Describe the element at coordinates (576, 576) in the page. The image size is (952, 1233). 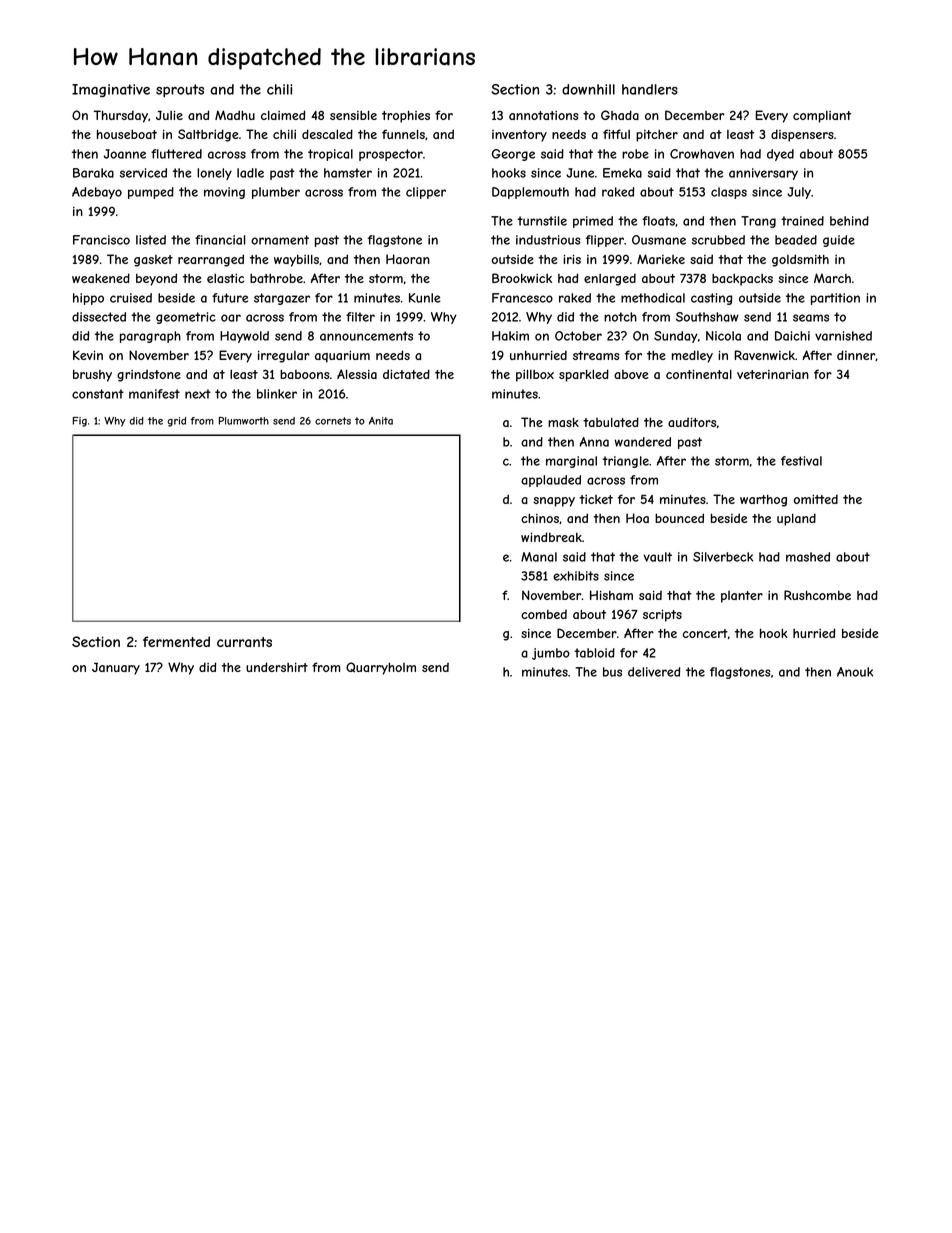
I see `exhibits` at that location.
